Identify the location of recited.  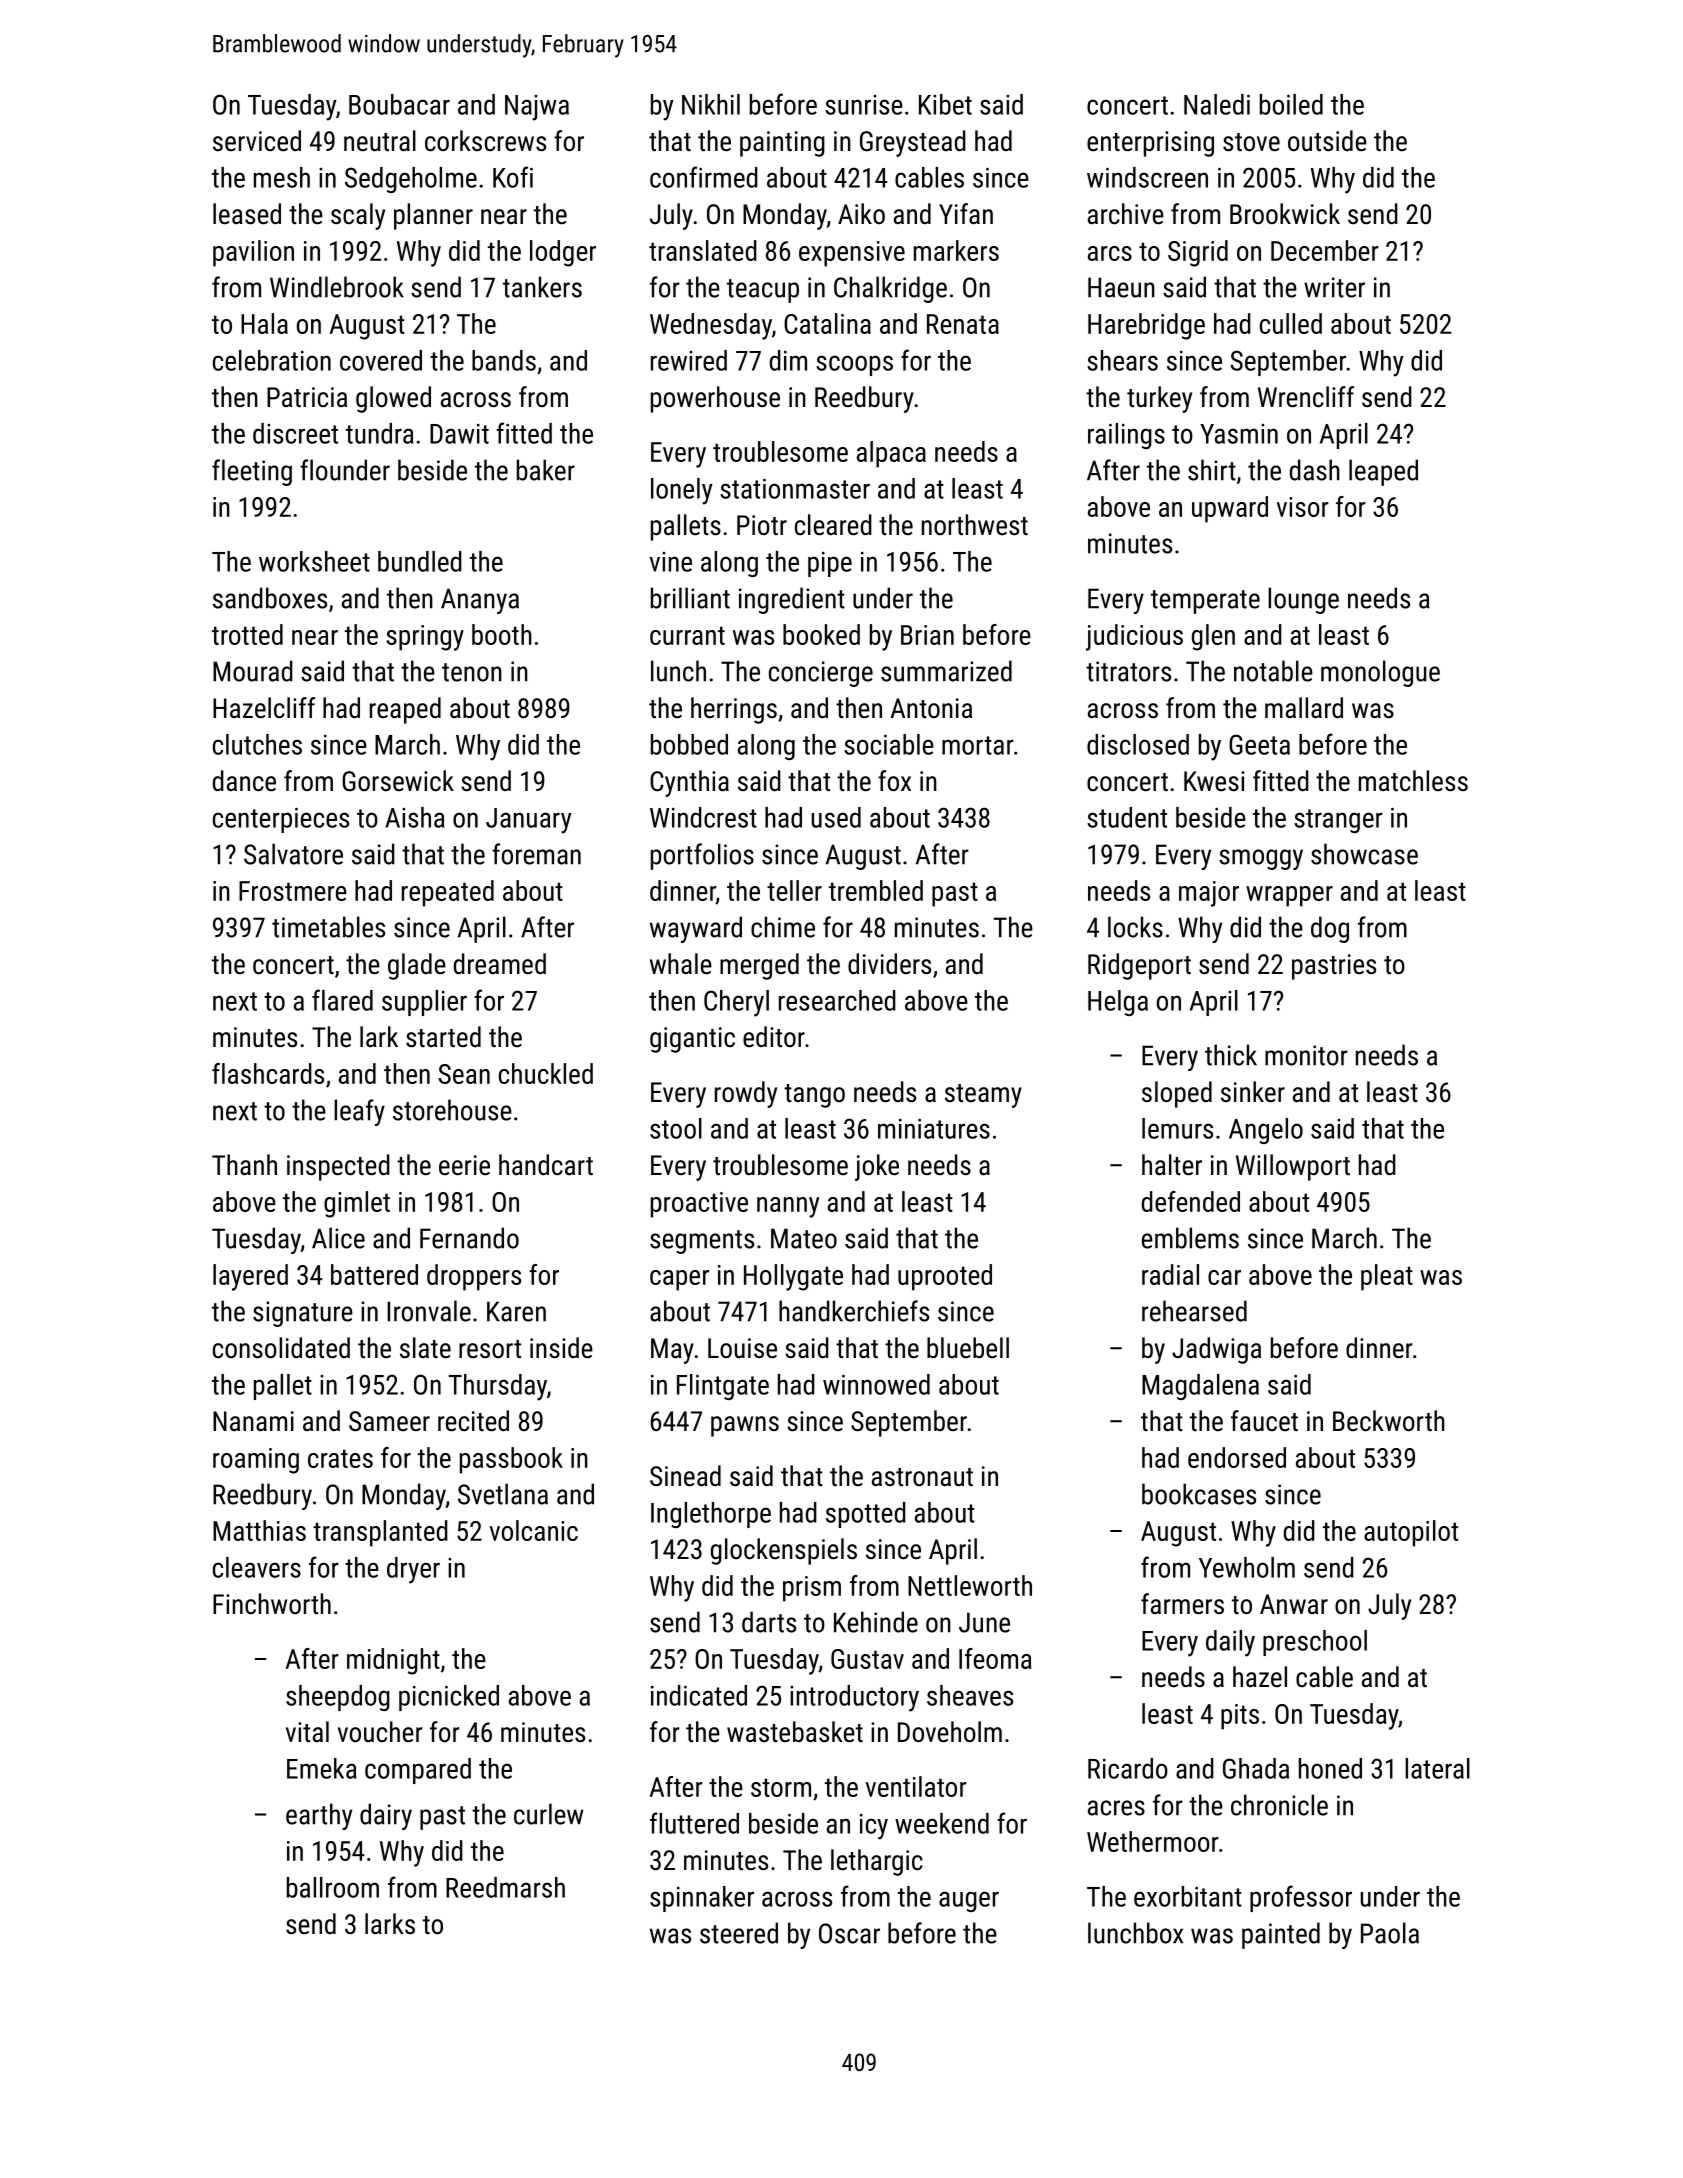
(473, 1421).
